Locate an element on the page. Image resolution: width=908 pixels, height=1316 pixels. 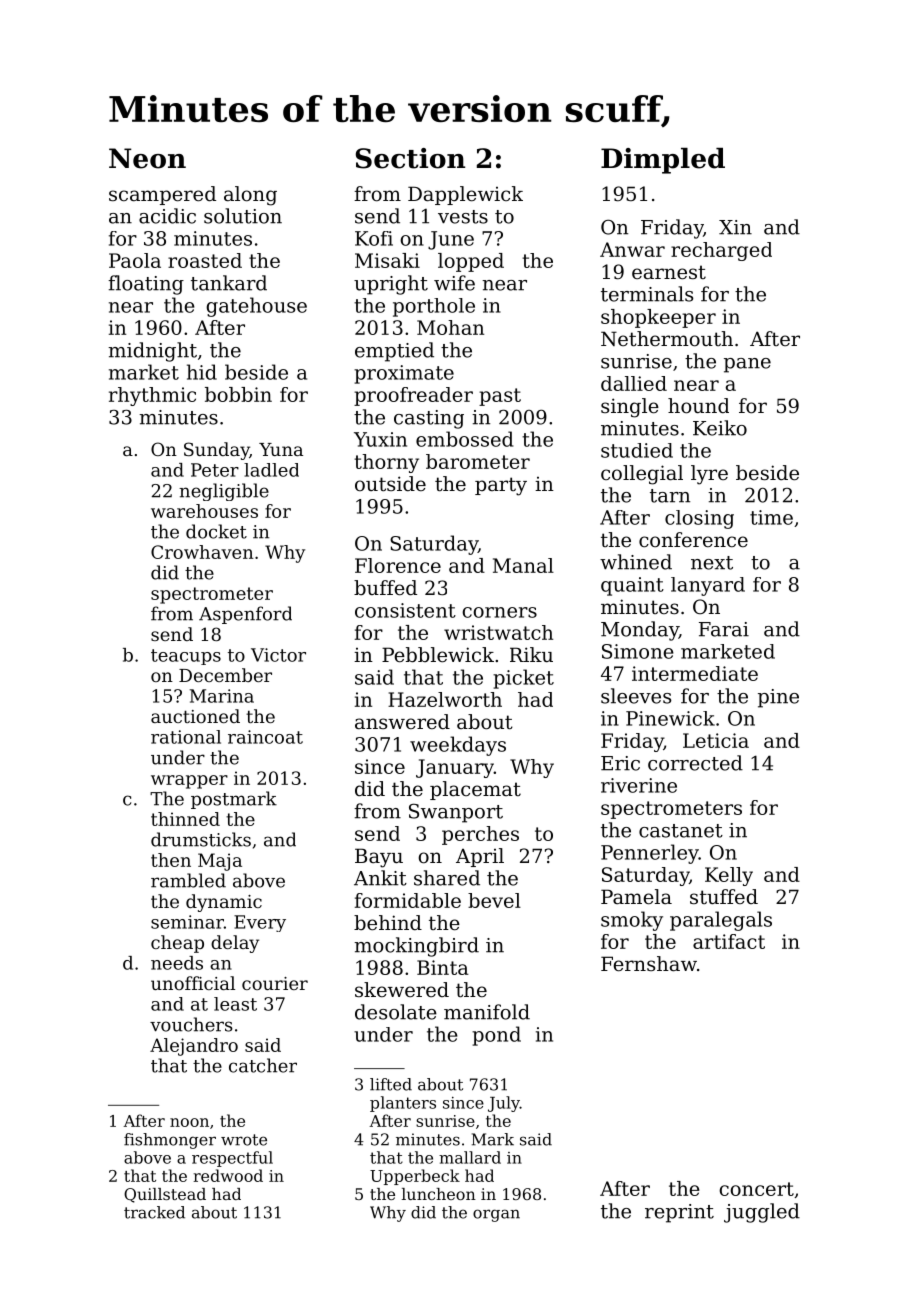
Section is located at coordinates (410, 158).
